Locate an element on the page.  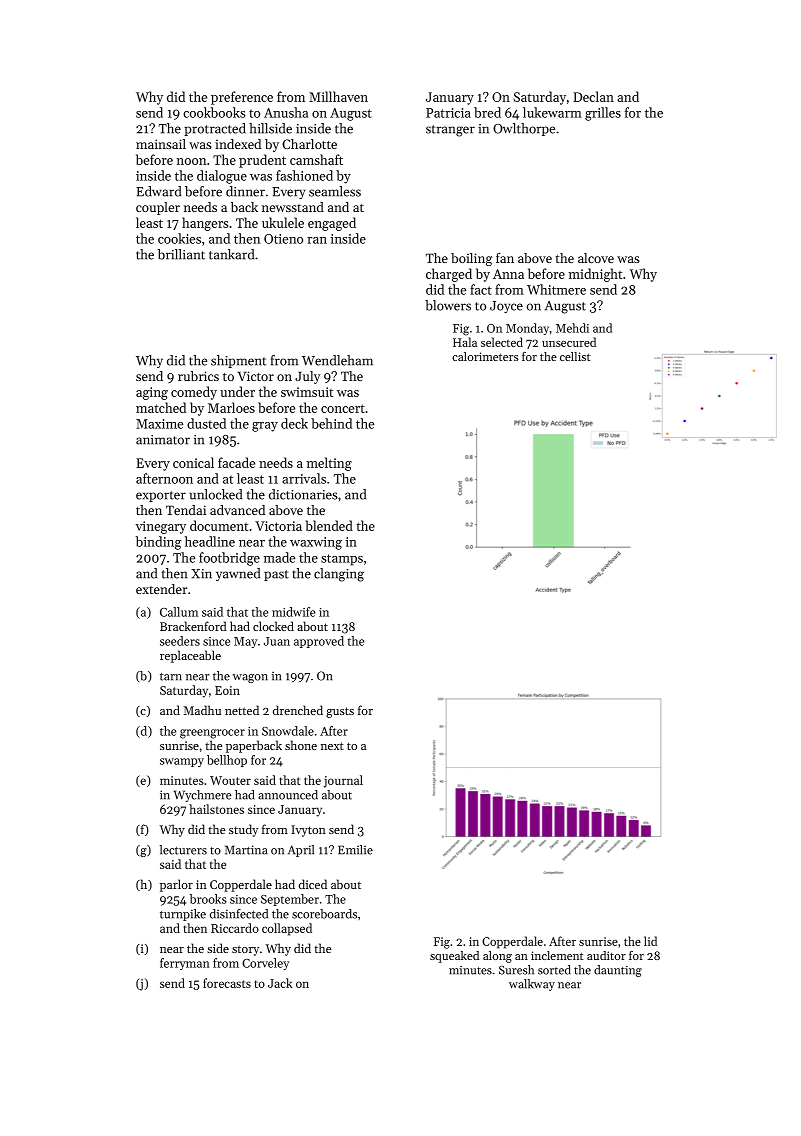
conical is located at coordinates (193, 462).
